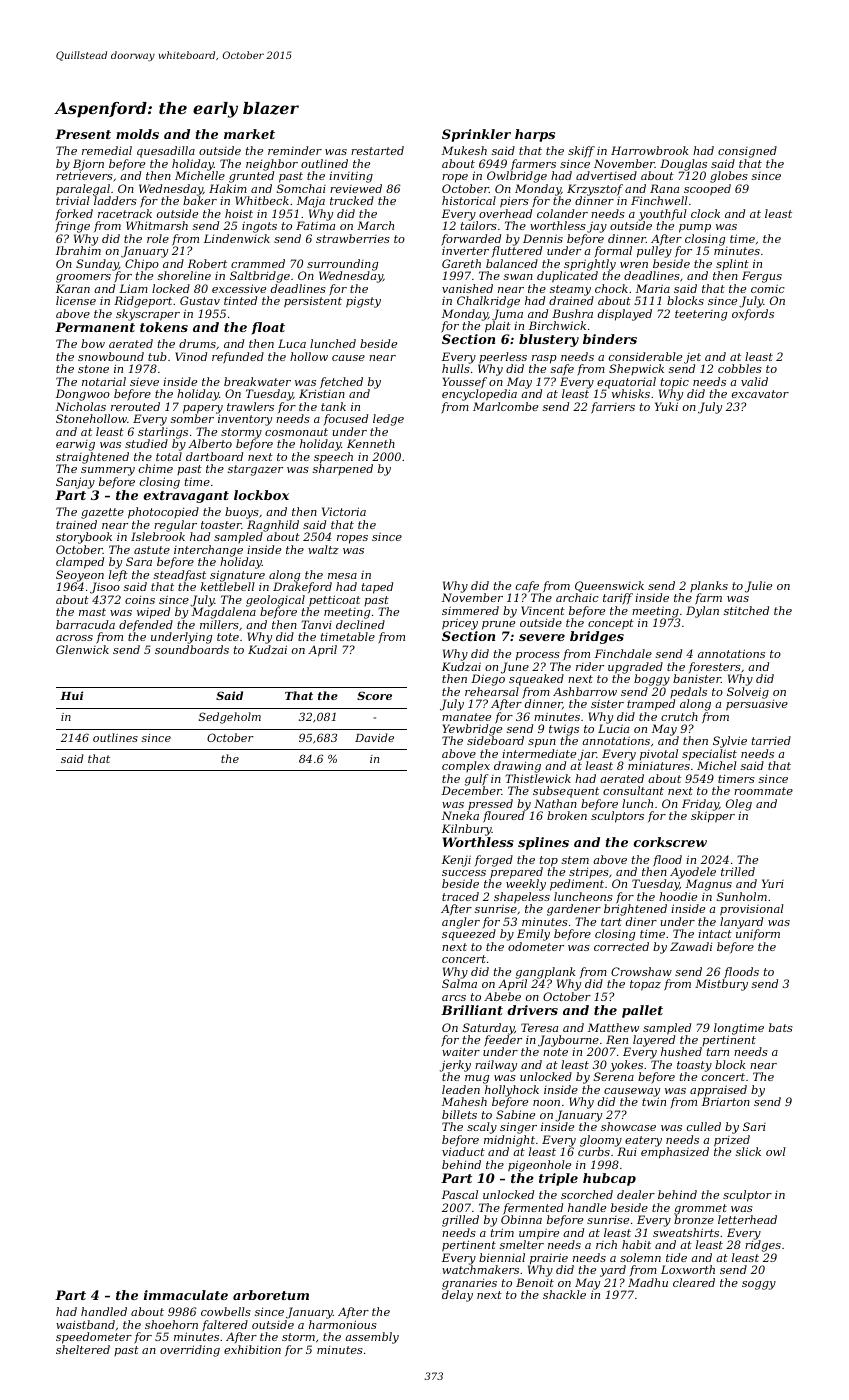 This screenshot has height=1400, width=849. Describe the element at coordinates (94, 1338) in the screenshot. I see `speedometer` at that location.
